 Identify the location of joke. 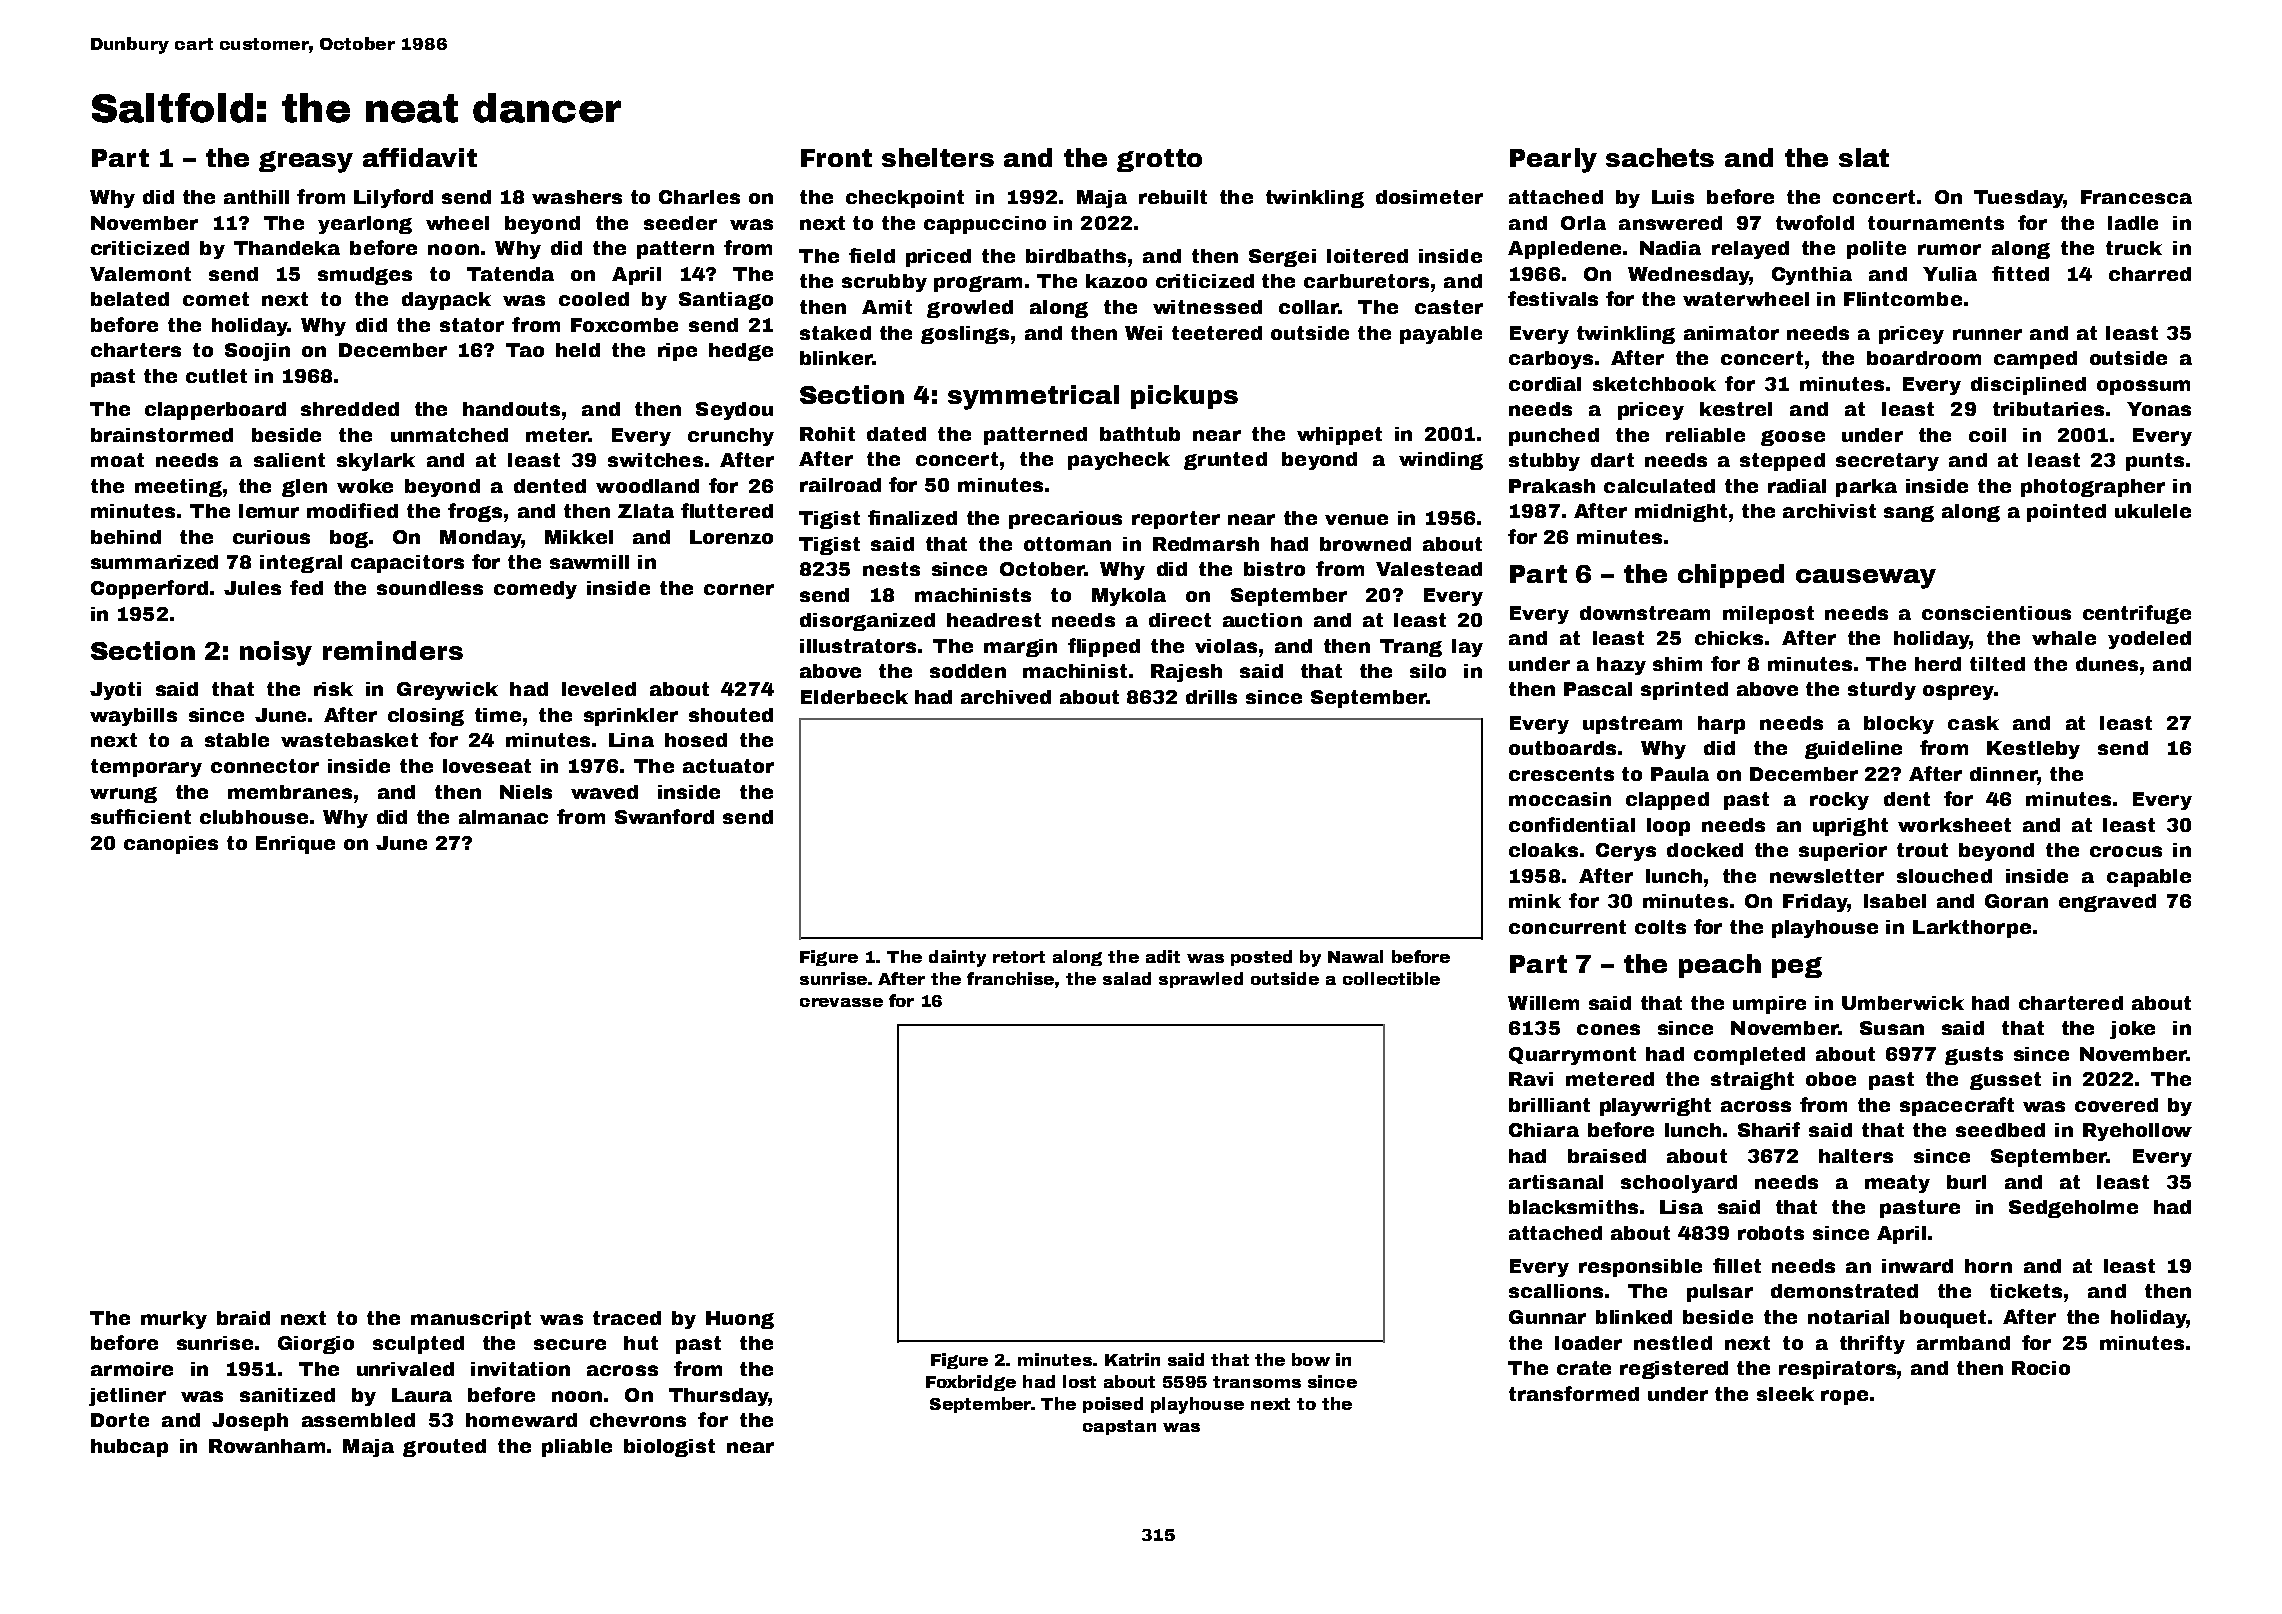
(2132, 1030).
